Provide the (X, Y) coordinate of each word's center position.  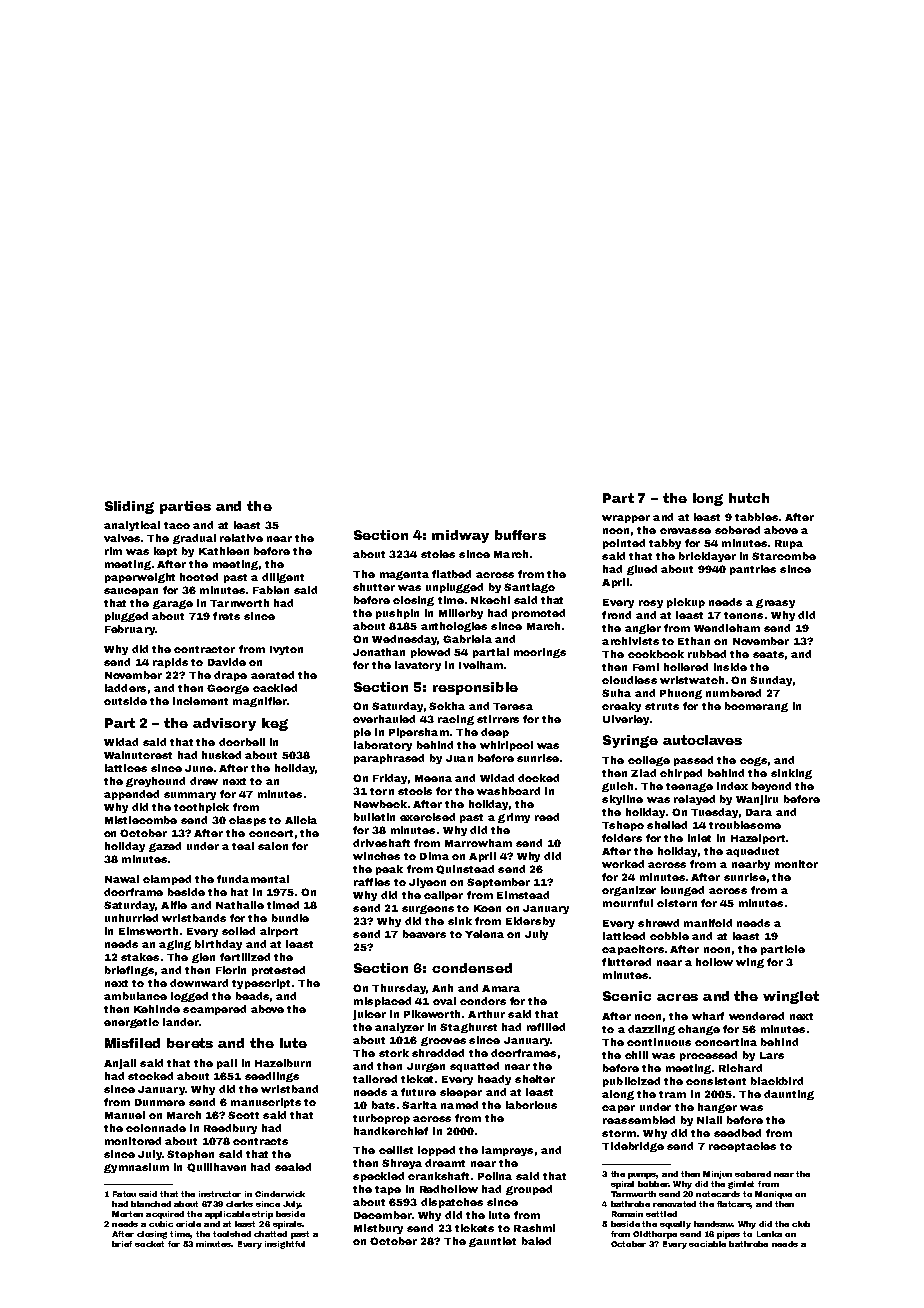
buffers (520, 535)
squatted (474, 1067)
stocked (150, 1076)
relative (241, 538)
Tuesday (714, 813)
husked (221, 755)
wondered (756, 1016)
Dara (759, 812)
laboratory (383, 746)
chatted (270, 1234)
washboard (508, 791)
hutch (749, 498)
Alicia (301, 820)
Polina (495, 1176)
